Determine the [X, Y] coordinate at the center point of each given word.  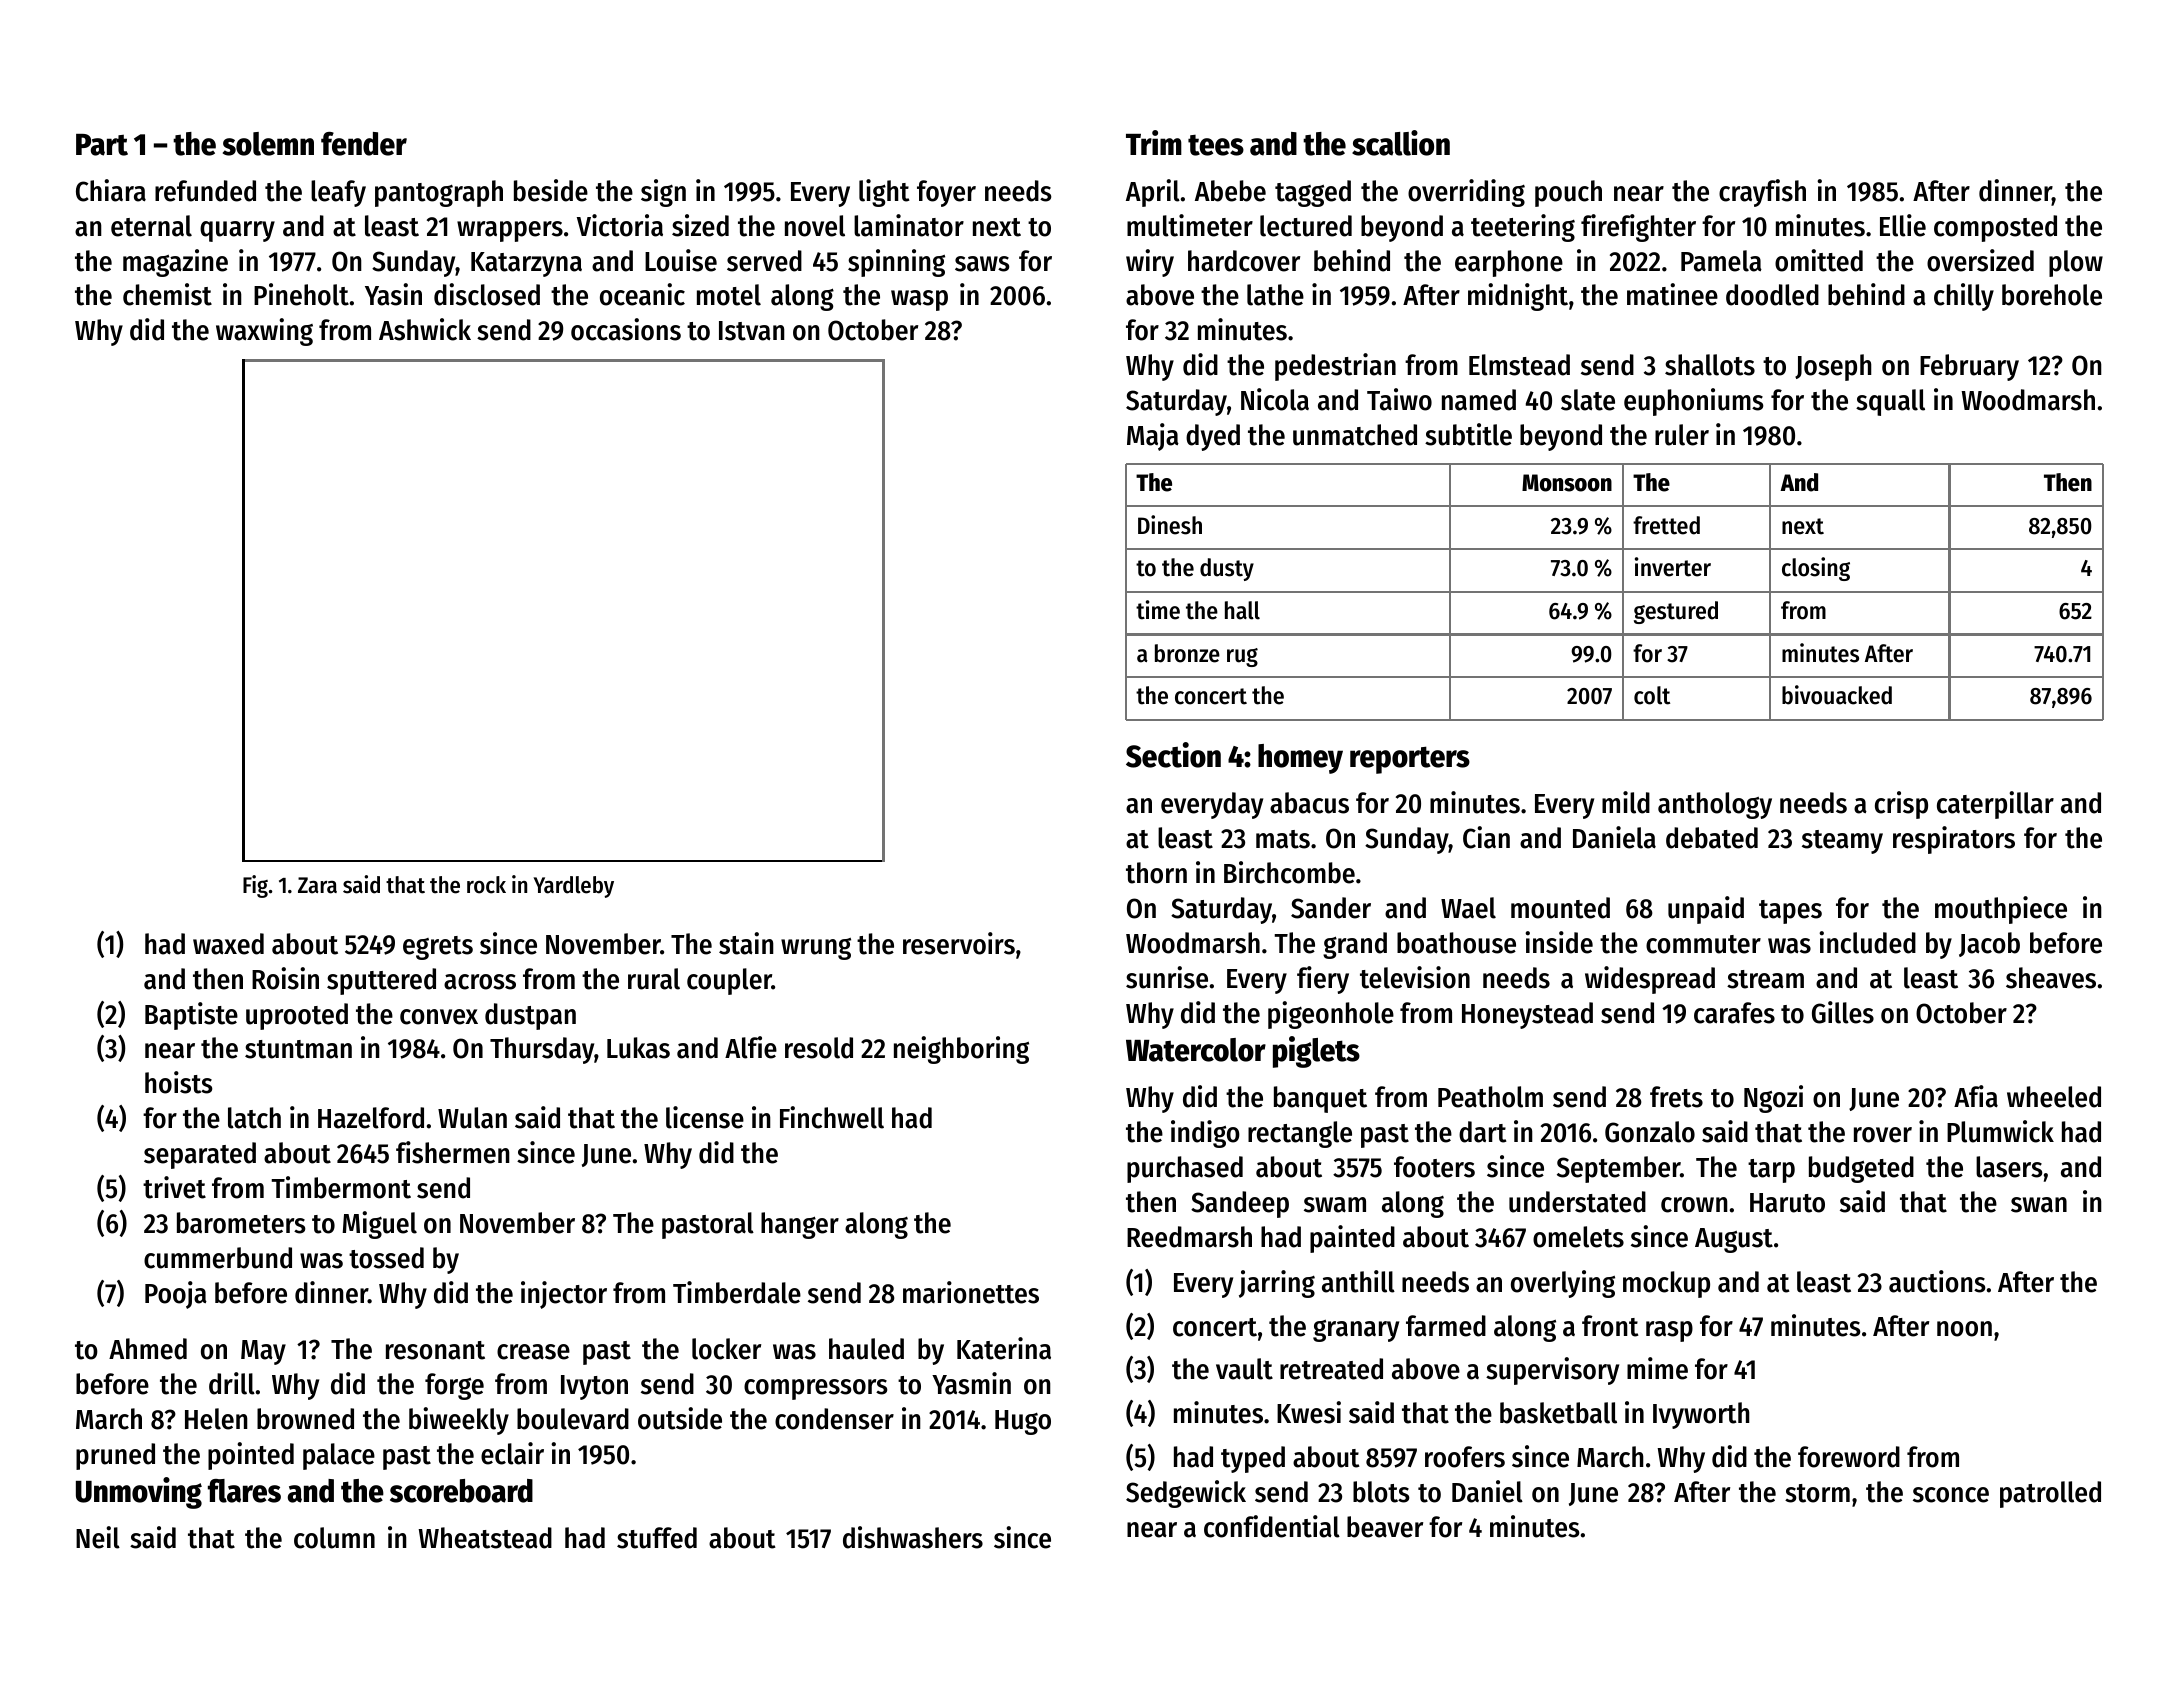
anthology [1715, 805]
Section [1173, 755]
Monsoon [1567, 483]
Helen [216, 1419]
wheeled [2054, 1097]
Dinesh [1170, 525]
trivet [174, 1187]
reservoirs [959, 943]
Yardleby [574, 887]
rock [486, 885]
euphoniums [1694, 402]
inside [1559, 942]
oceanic [642, 294]
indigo [1205, 1134]
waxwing [264, 332]
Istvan [752, 331]
